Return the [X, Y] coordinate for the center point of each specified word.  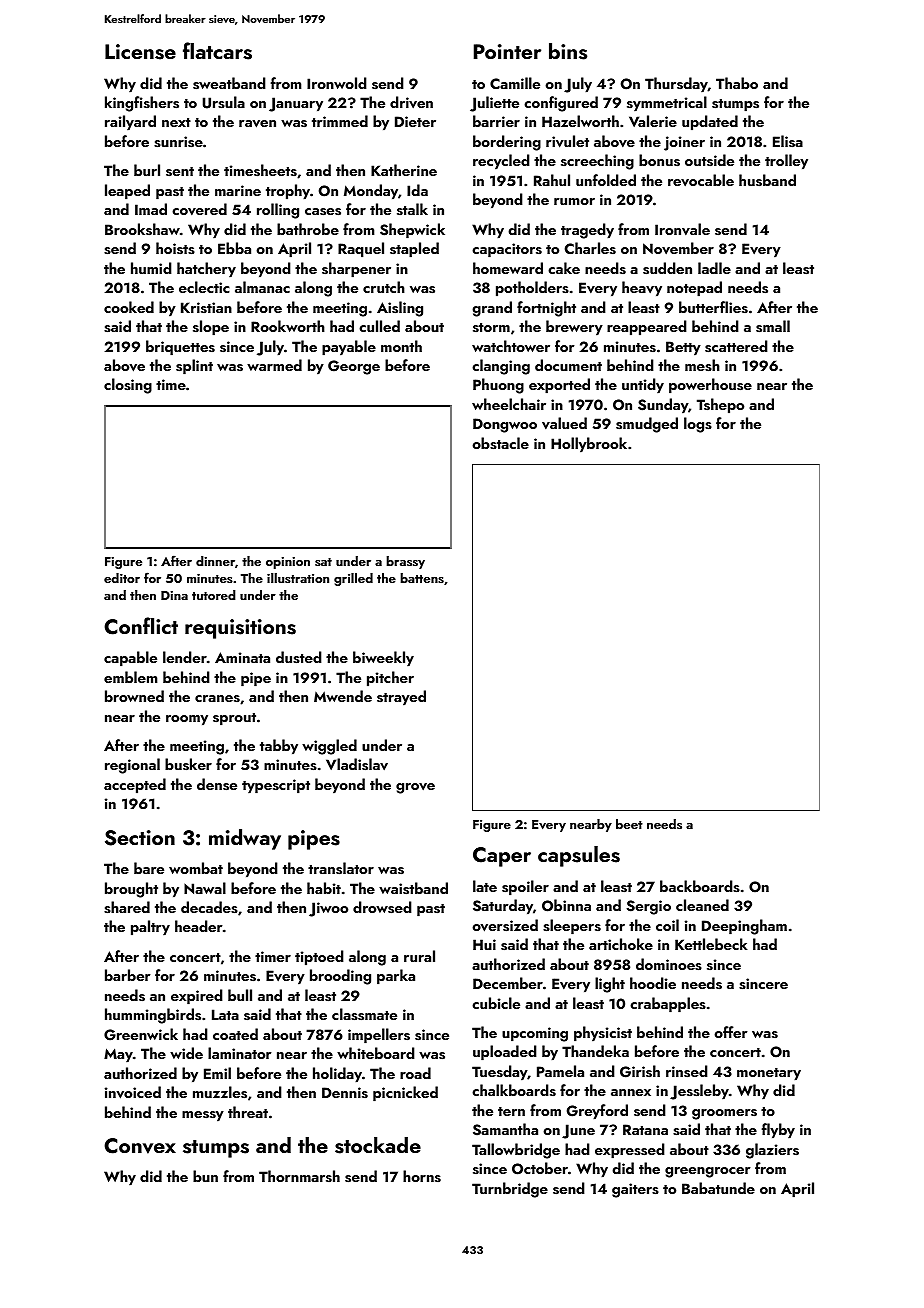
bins [568, 51]
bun [205, 1176]
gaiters [635, 1190]
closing [128, 386]
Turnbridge [510, 1190]
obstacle [500, 443]
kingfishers [142, 104]
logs [698, 425]
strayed [401, 698]
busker [188, 764]
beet [629, 824]
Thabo [737, 83]
